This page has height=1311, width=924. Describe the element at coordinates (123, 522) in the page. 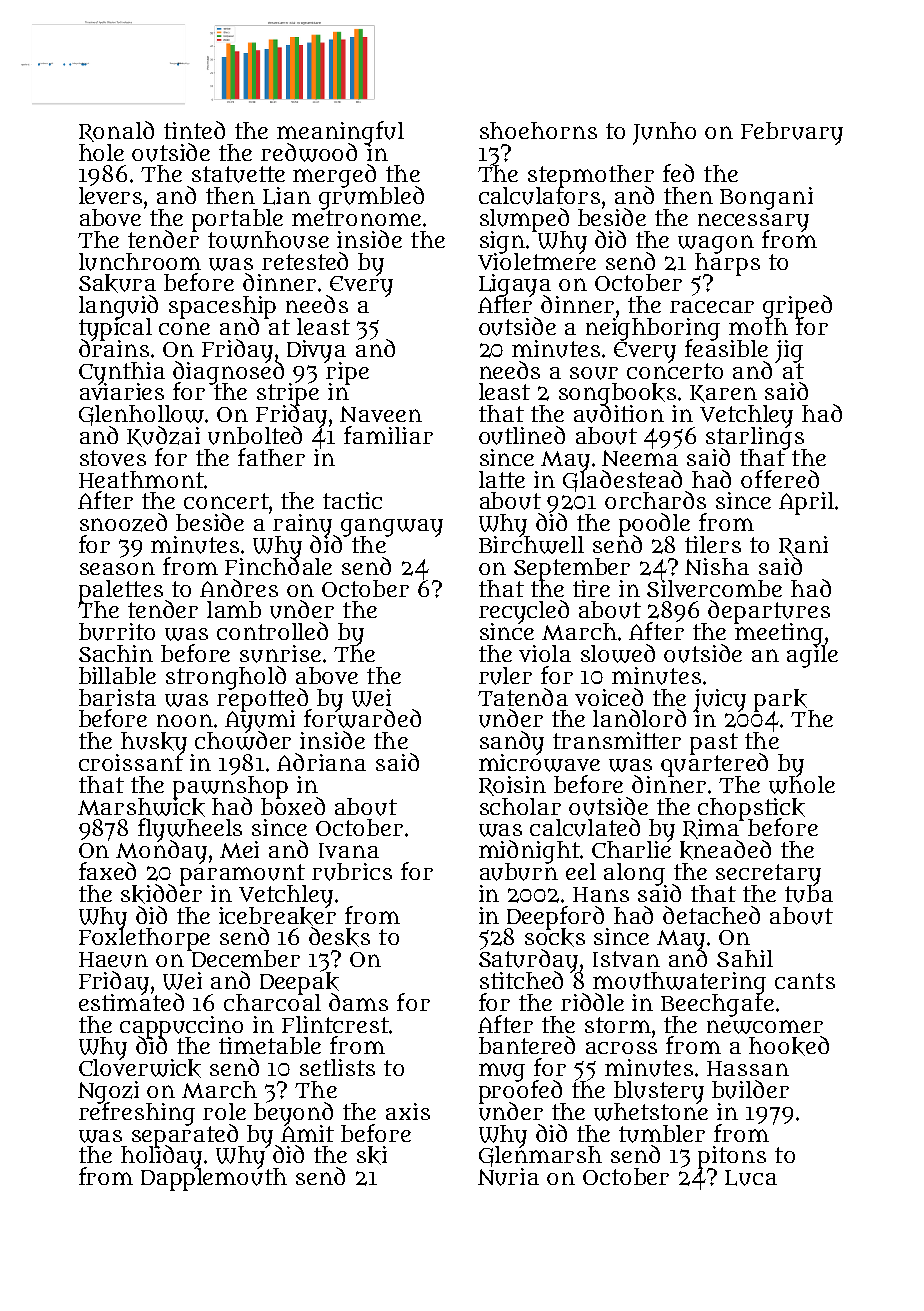

I see `snoozed` at that location.
